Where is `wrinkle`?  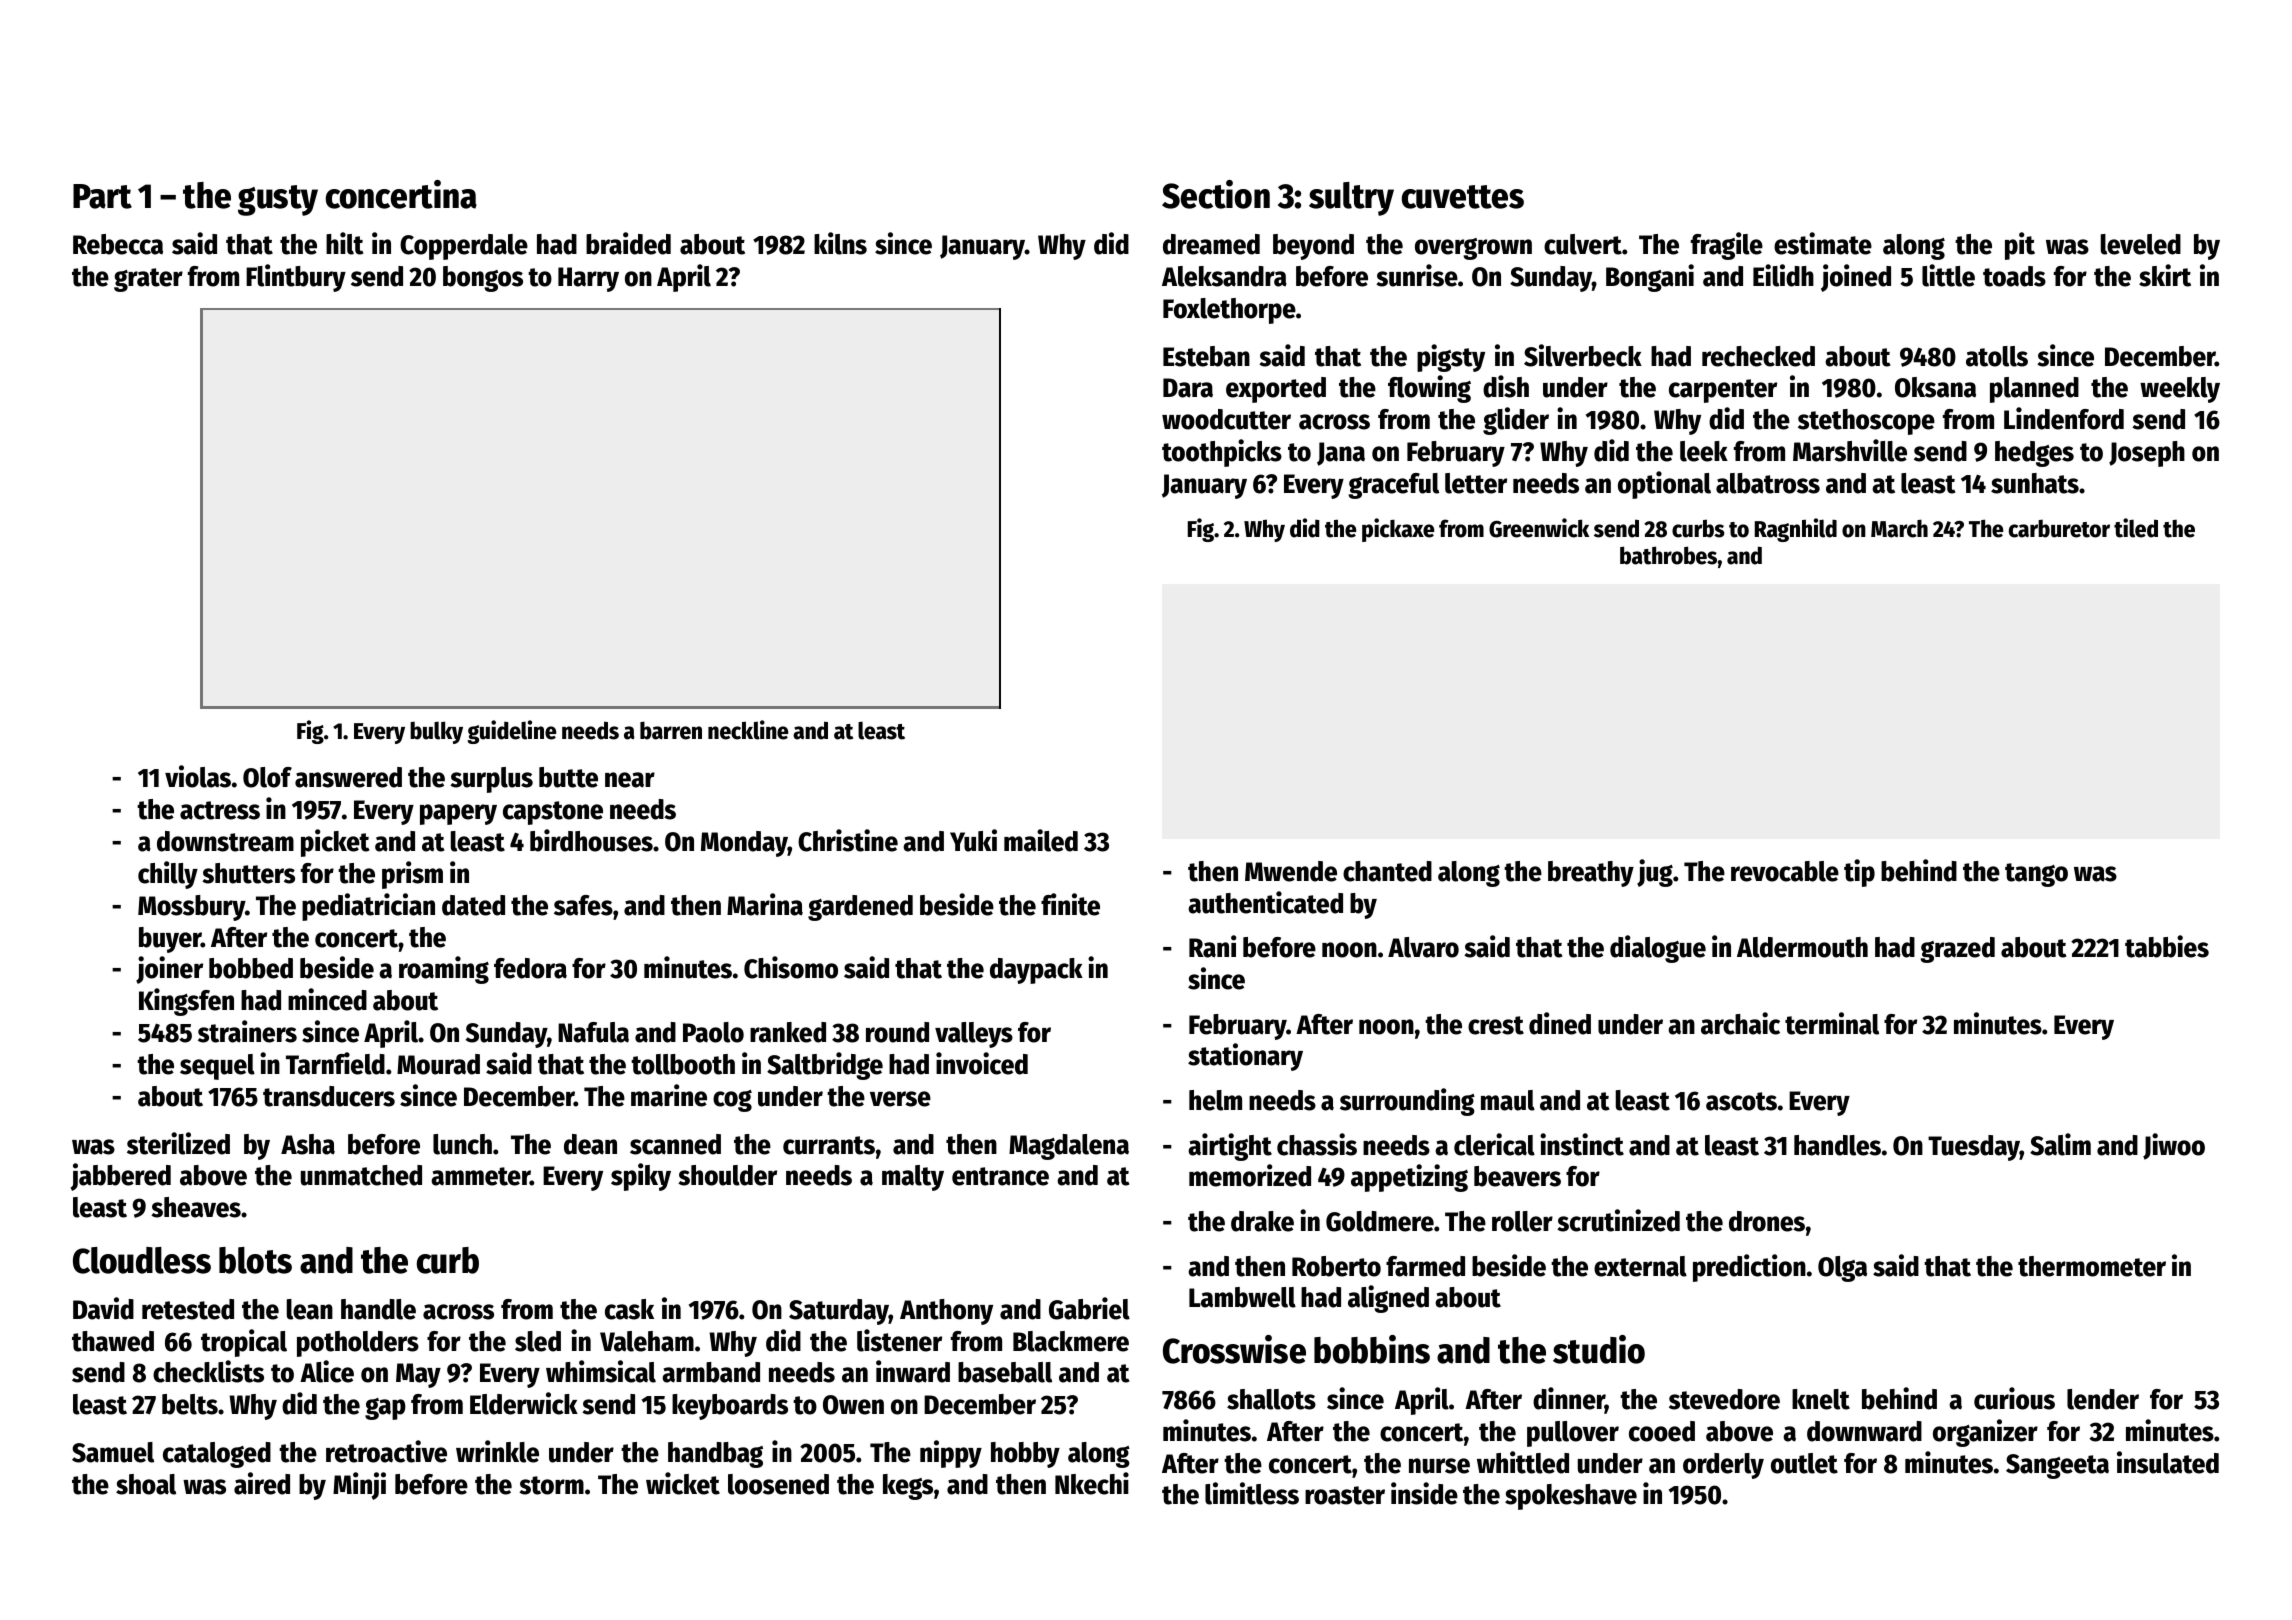
wrinkle is located at coordinates (497, 1451).
